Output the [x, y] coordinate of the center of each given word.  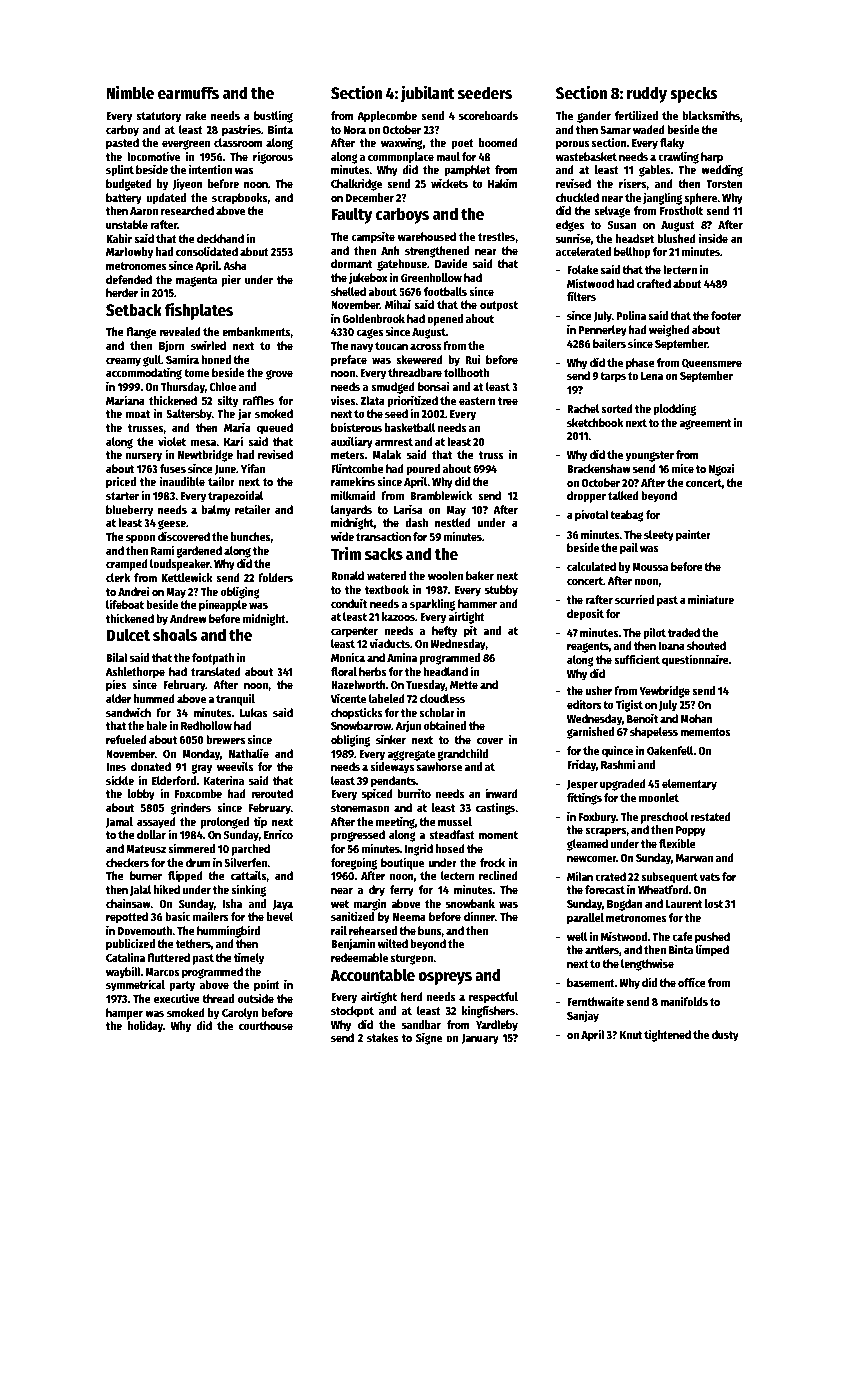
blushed [676, 238]
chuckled [577, 197]
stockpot [352, 1012]
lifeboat [125, 604]
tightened [667, 1035]
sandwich [128, 712]
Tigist [629, 705]
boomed [498, 142]
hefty [444, 632]
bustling [273, 116]
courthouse [266, 1025]
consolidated [207, 251]
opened [445, 320]
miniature [711, 599]
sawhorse [439, 766]
